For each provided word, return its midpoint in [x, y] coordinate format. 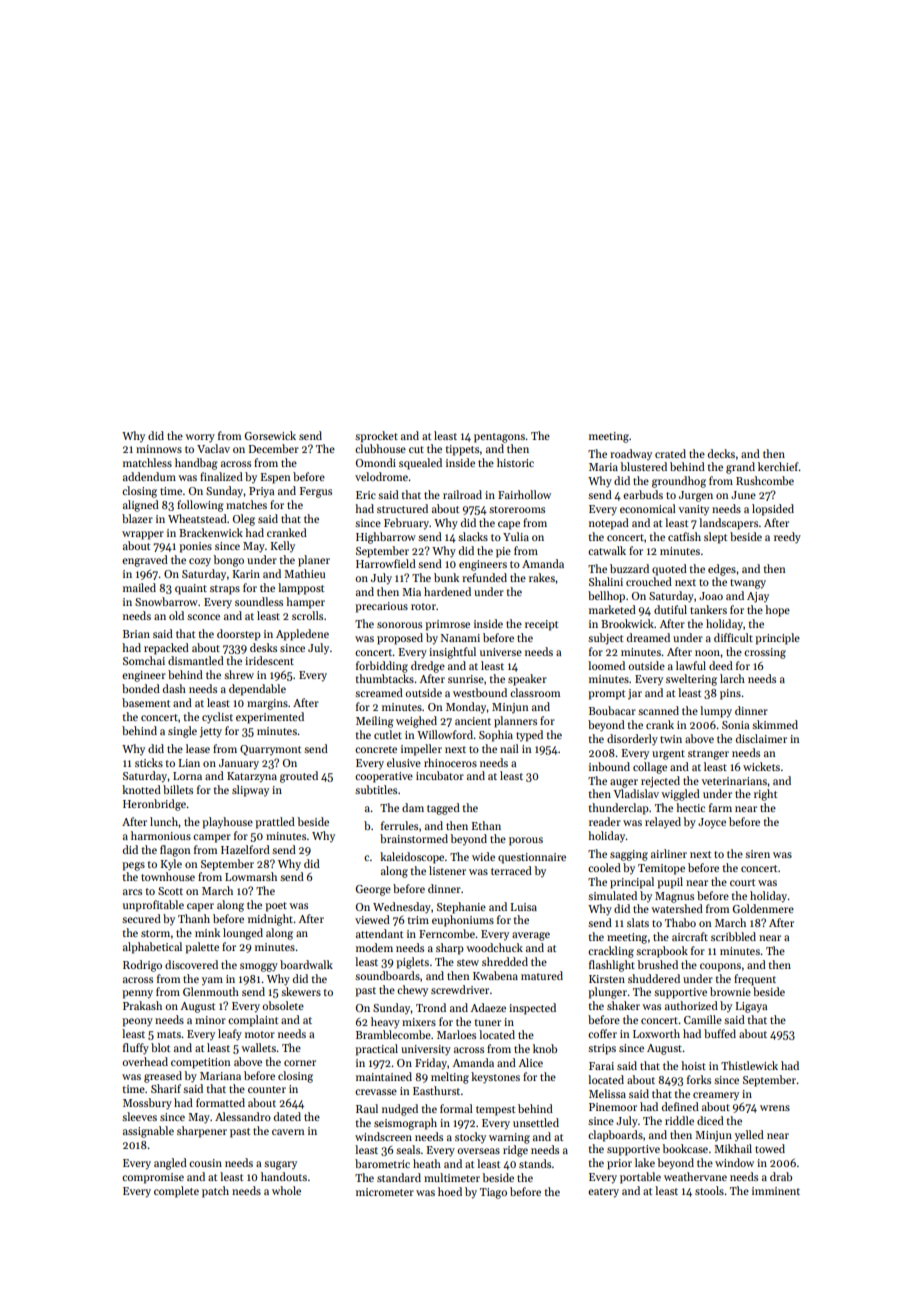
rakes [542, 577]
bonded [141, 688]
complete [176, 1192]
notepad [609, 524]
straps [225, 590]
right [765, 795]
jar [635, 694]
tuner [487, 1022]
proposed [400, 639]
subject [605, 639]
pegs [133, 866]
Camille [703, 1019]
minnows [159, 449]
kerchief [778, 466]
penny [137, 994]
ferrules [399, 825]
